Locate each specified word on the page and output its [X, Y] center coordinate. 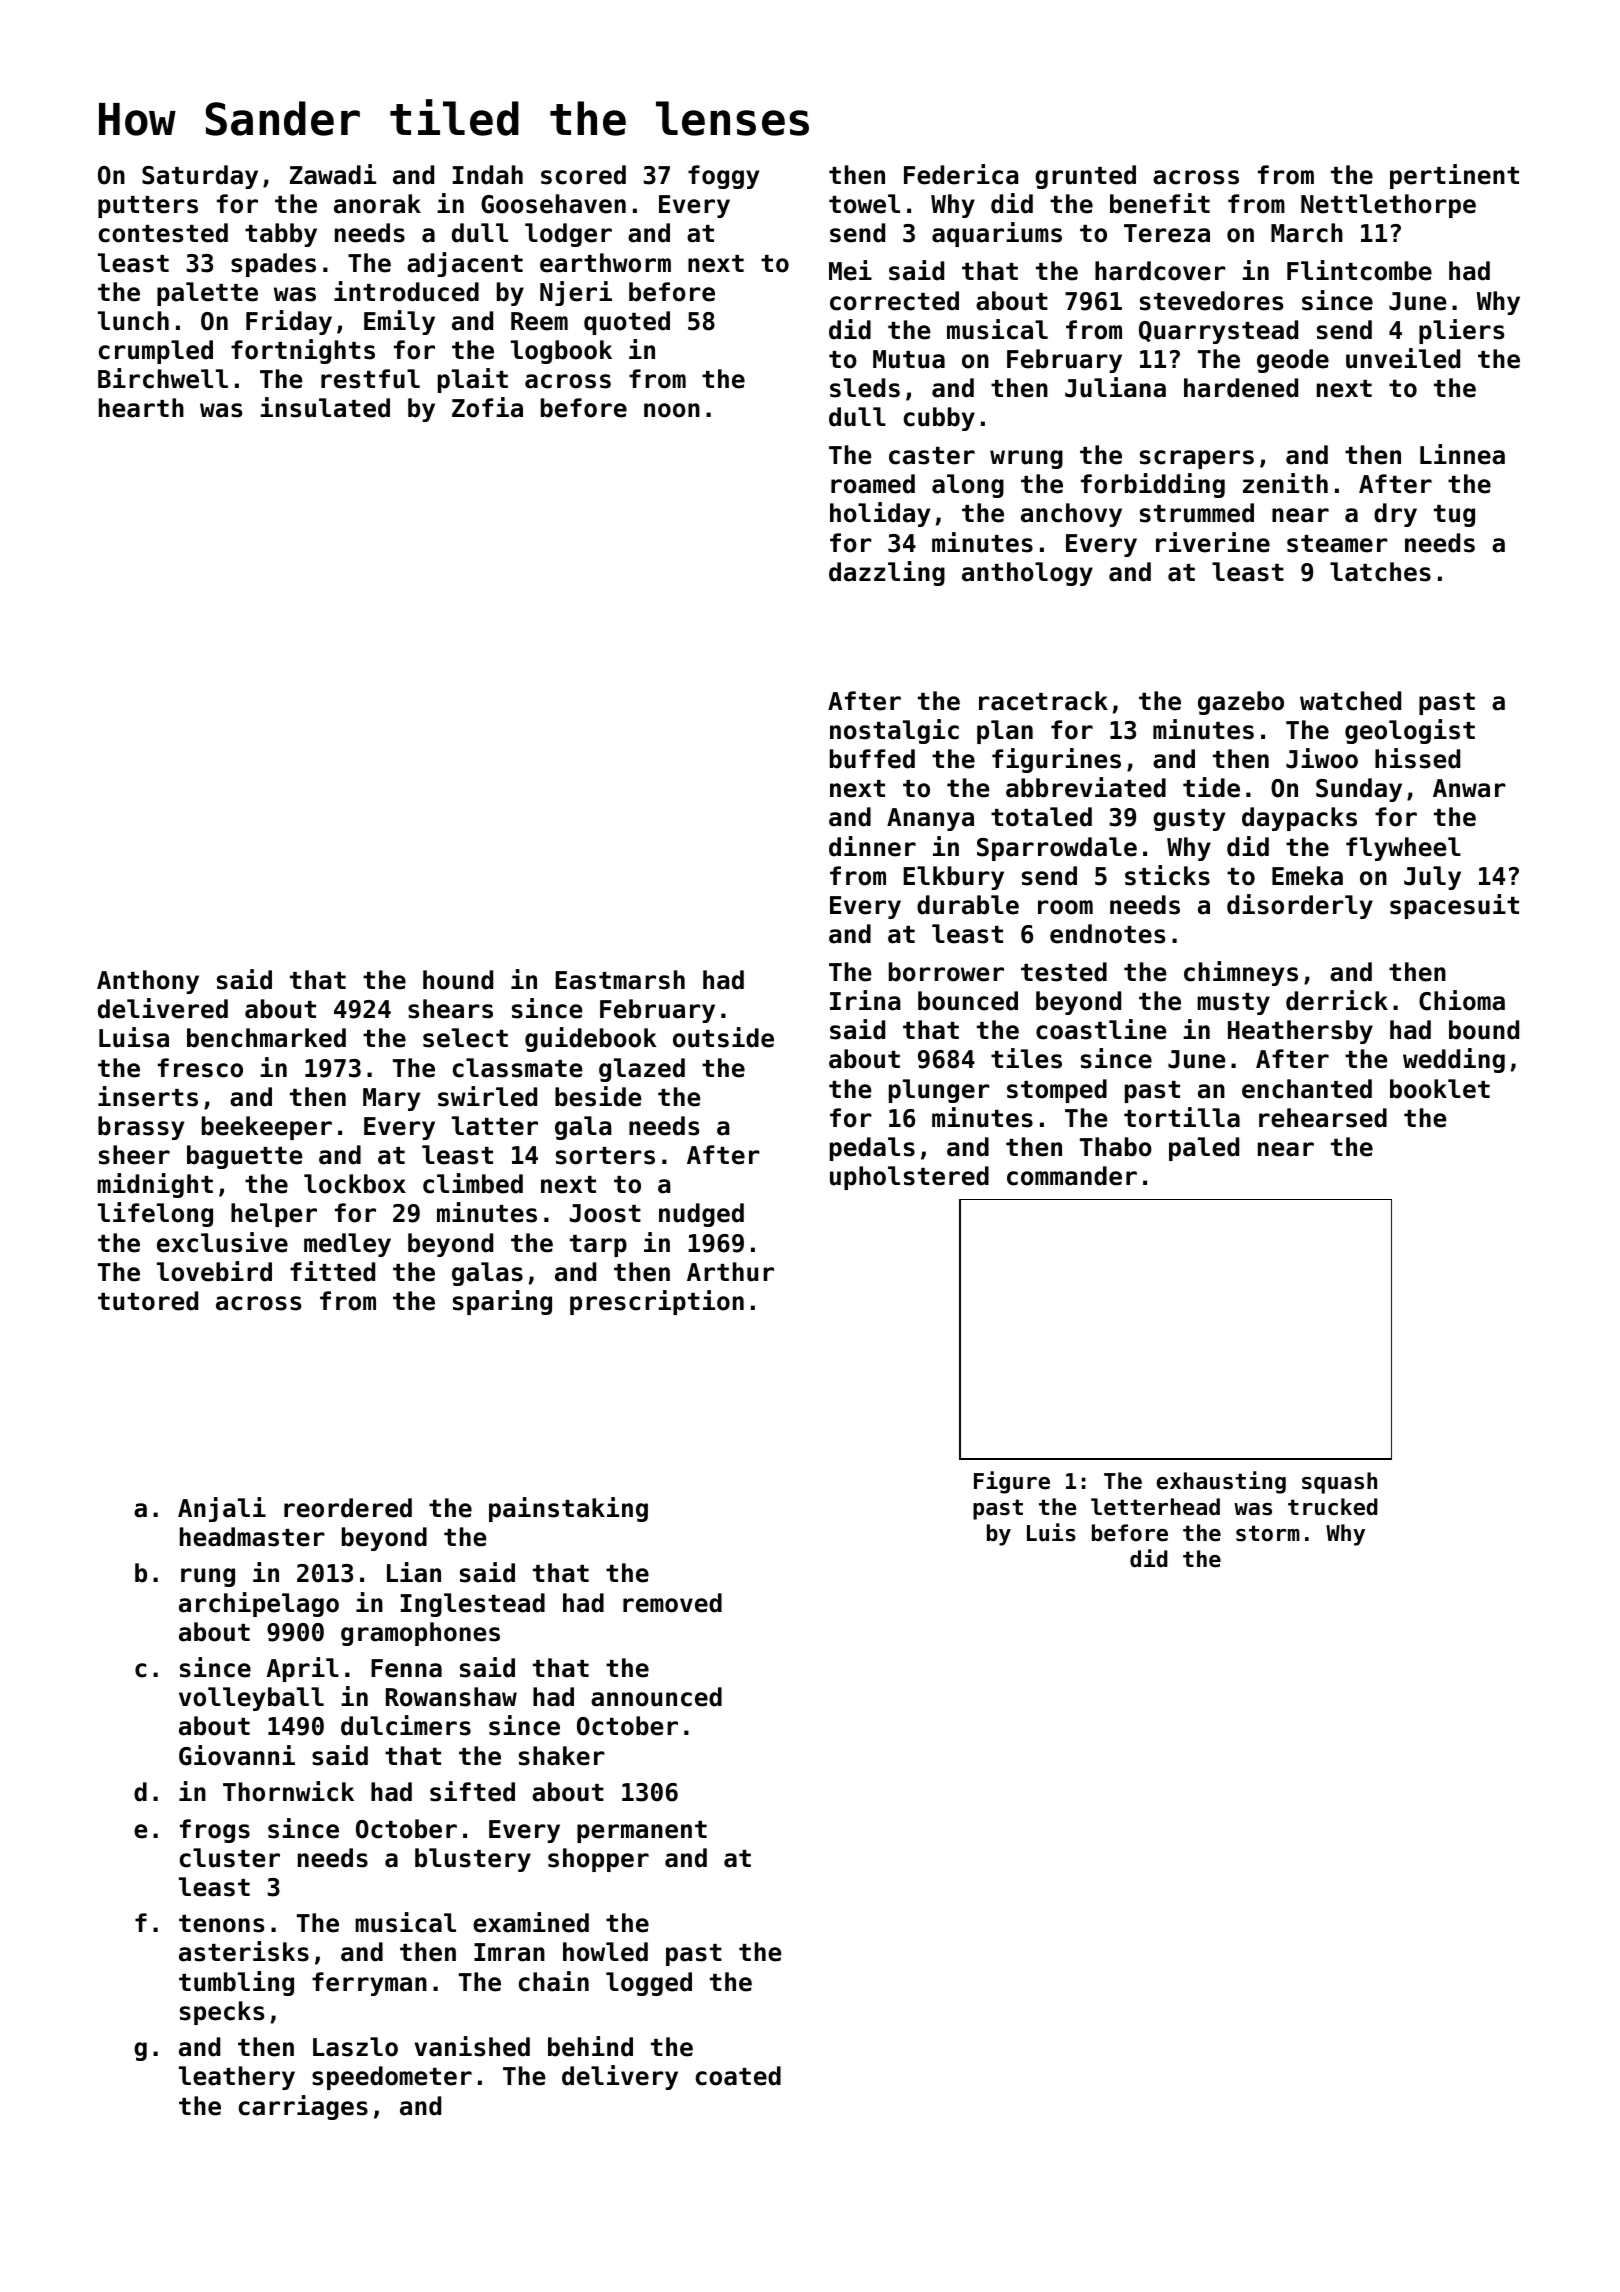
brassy [141, 1128]
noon [672, 410]
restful [370, 379]
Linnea [1462, 454]
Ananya [930, 819]
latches [1380, 572]
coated [738, 2076]
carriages [303, 2107]
